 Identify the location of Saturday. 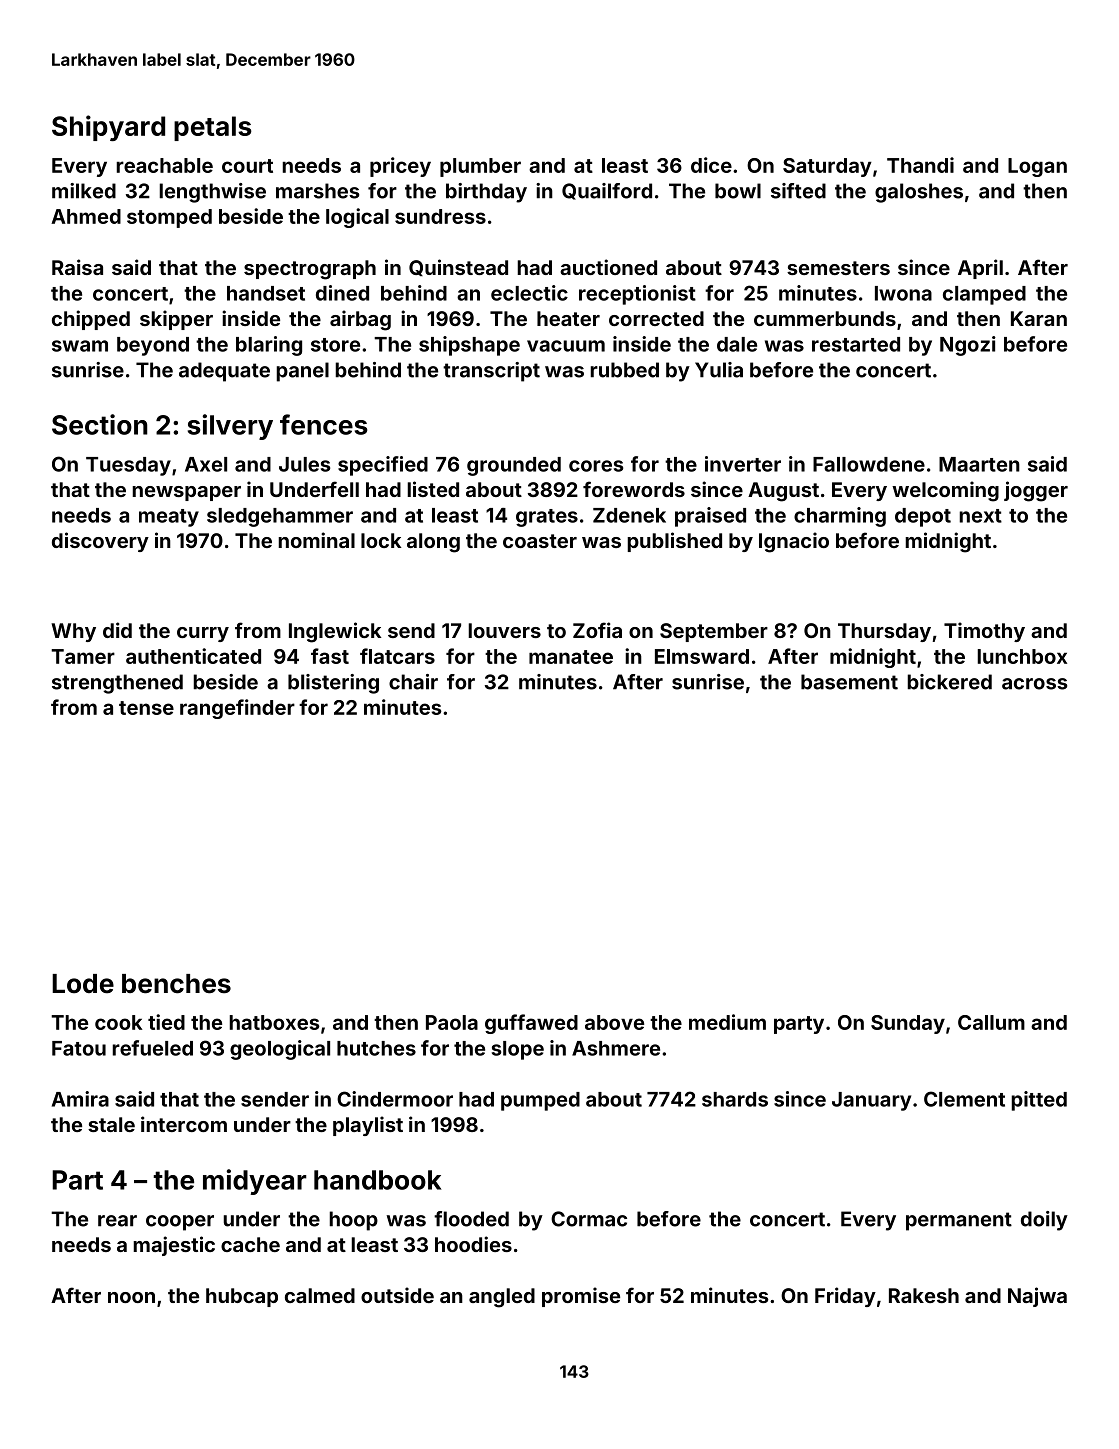
(827, 167).
